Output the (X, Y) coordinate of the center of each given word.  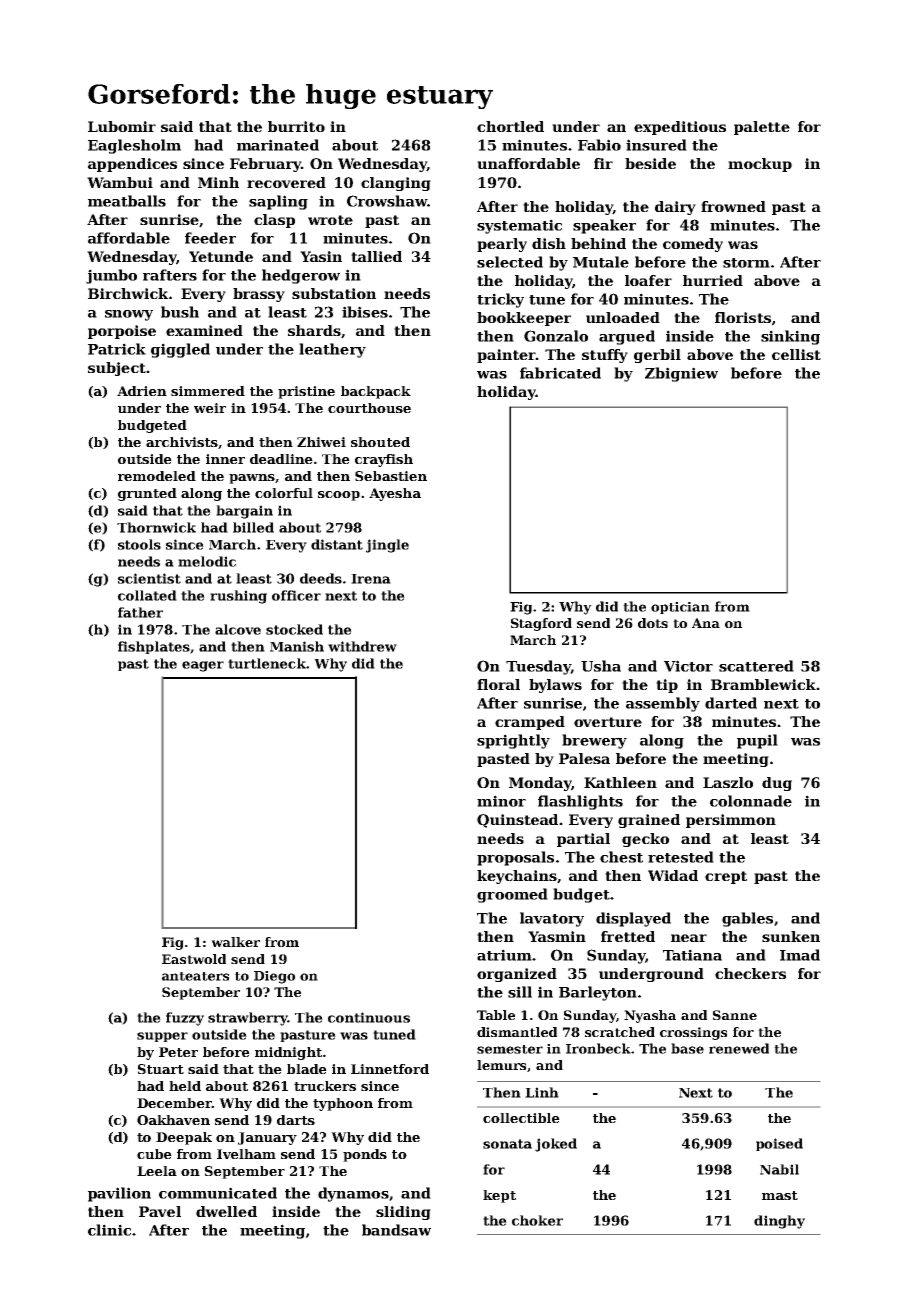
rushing (238, 597)
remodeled (157, 476)
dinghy (779, 1222)
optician (680, 608)
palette (762, 128)
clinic (109, 1230)
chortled (510, 126)
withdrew (362, 646)
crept (726, 877)
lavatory (552, 919)
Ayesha (395, 494)
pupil (757, 741)
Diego (274, 977)
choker (537, 1220)
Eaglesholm (134, 146)
